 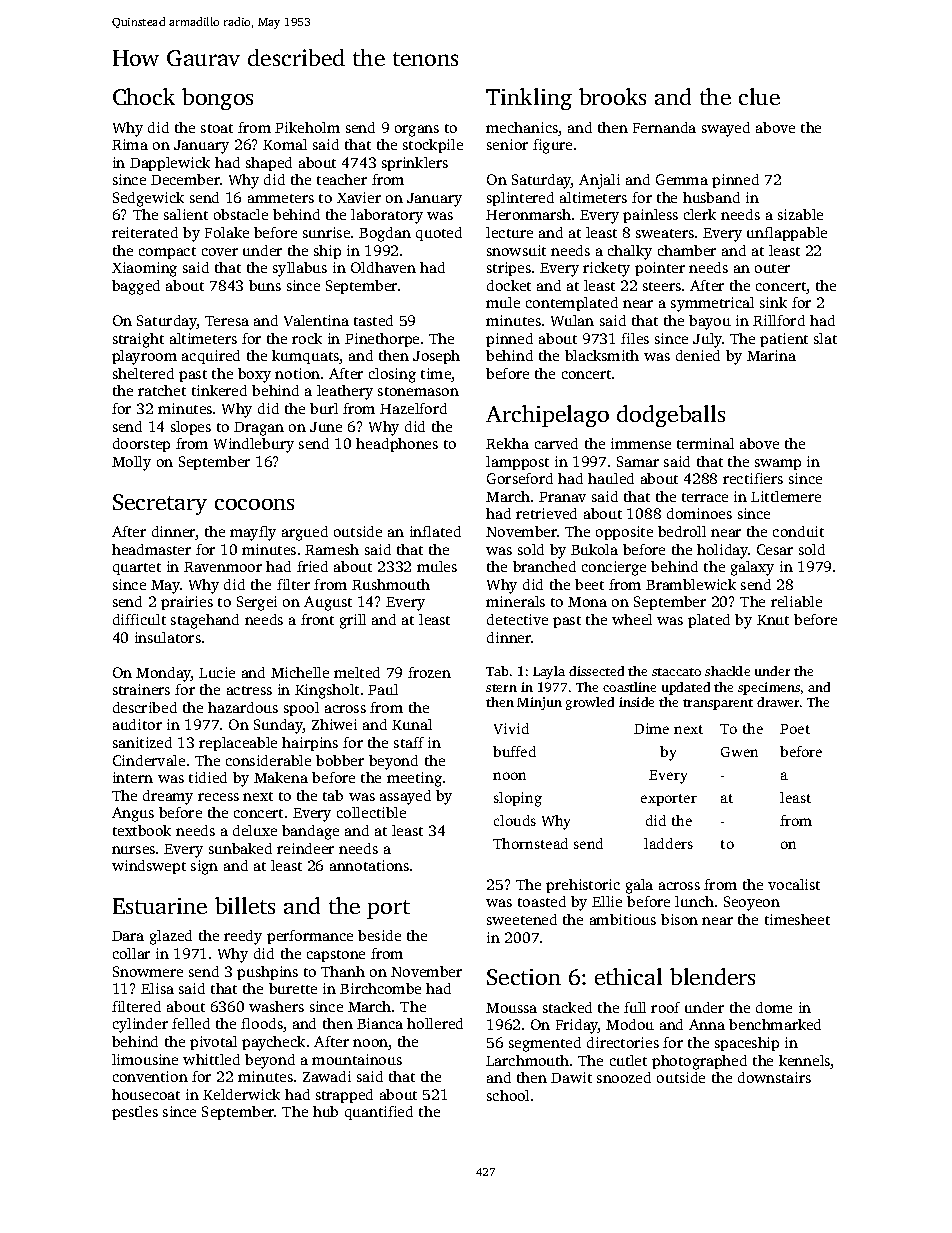 I want to click on Dime, so click(x=651, y=728).
